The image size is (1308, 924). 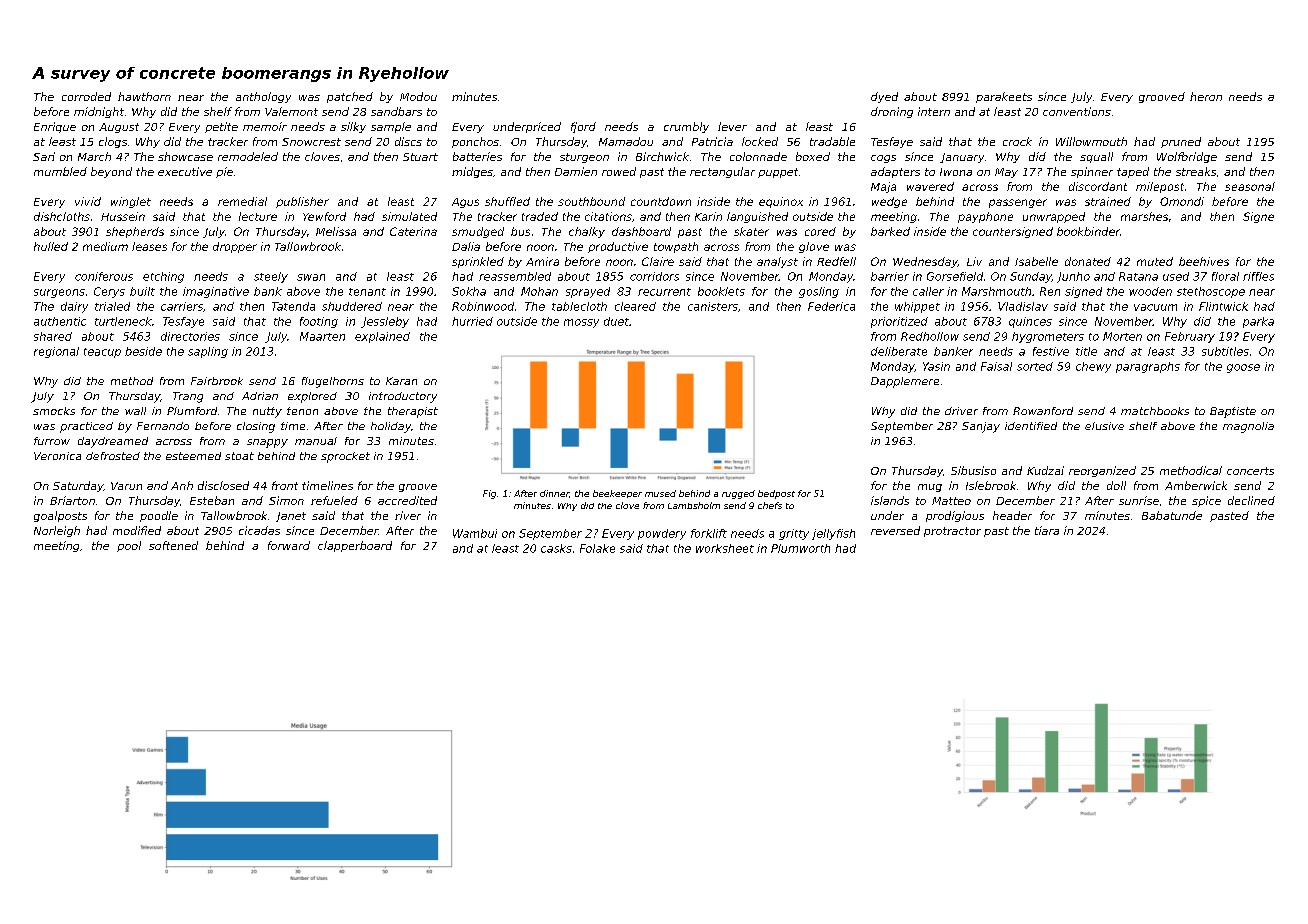 I want to click on batteries, so click(x=477, y=156).
